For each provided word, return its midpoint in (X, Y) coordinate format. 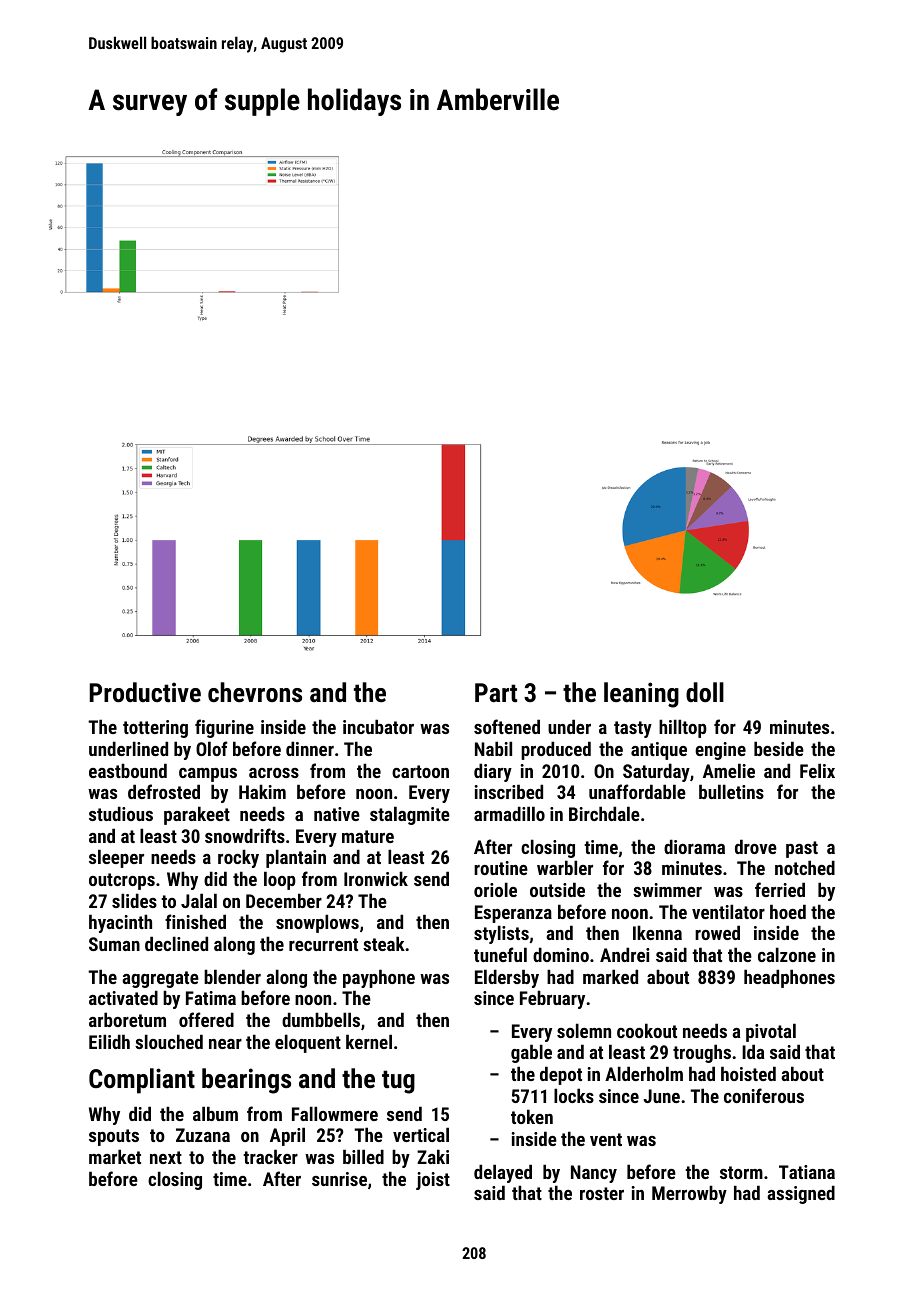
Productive (145, 692)
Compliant (142, 1081)
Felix (817, 770)
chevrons (255, 692)
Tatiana (807, 1172)
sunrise (339, 1179)
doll (705, 692)
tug (398, 1082)
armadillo (509, 813)
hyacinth (120, 923)
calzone (787, 954)
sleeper (116, 858)
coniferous (764, 1095)
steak (384, 943)
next (166, 1157)
